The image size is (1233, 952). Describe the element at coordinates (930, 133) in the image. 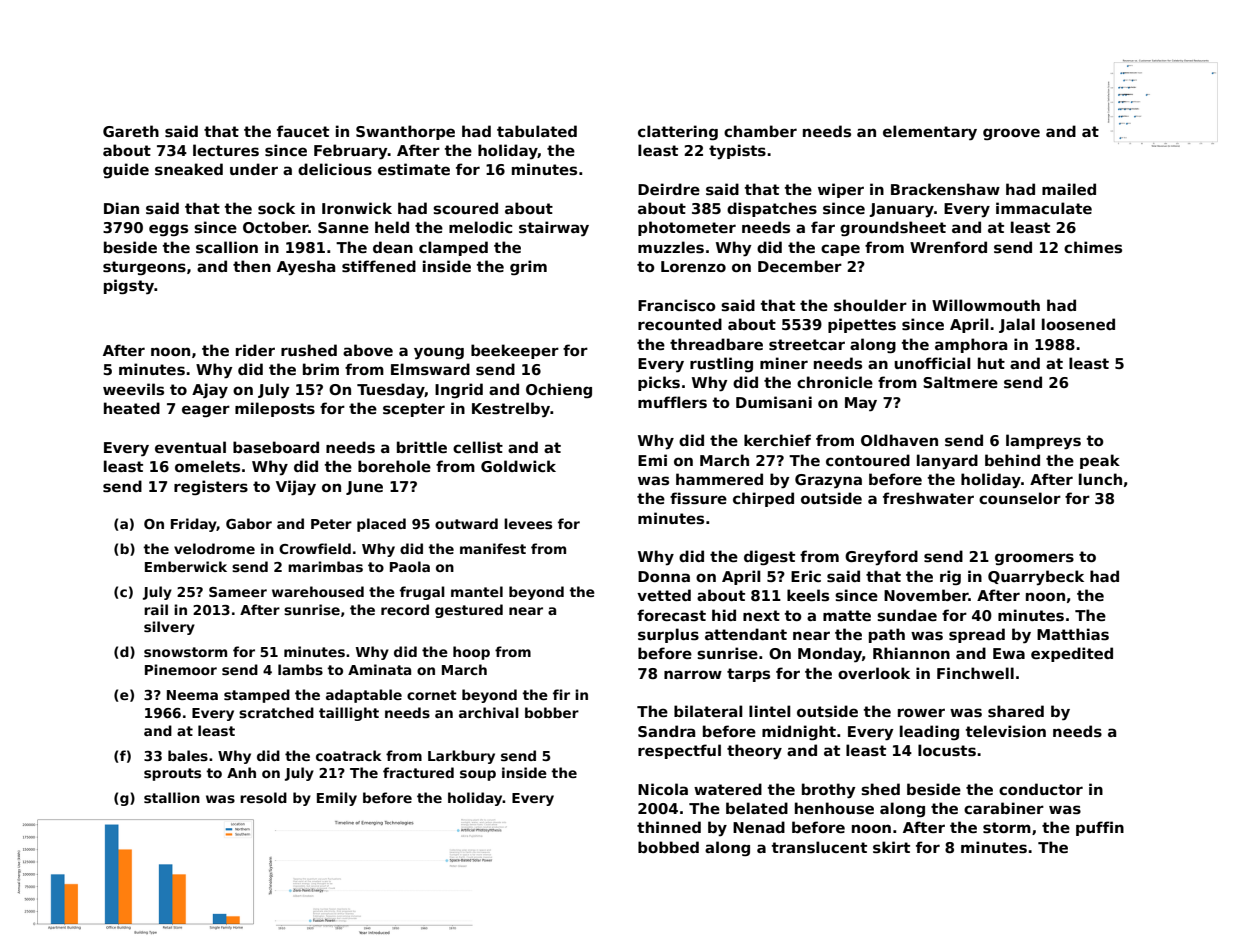

I see `elementary` at that location.
